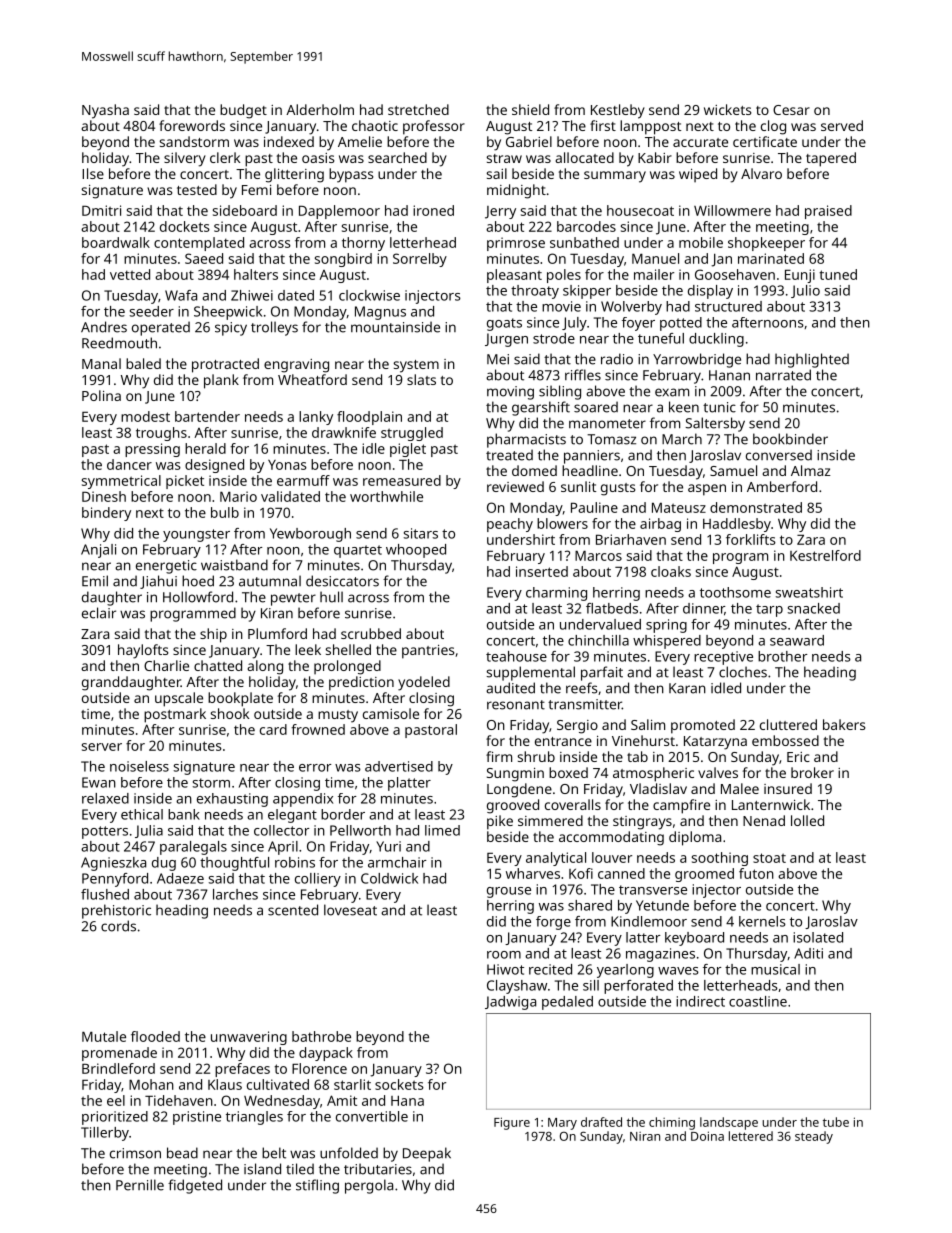  Describe the element at coordinates (101, 395) in the document. I see `Polina` at that location.
